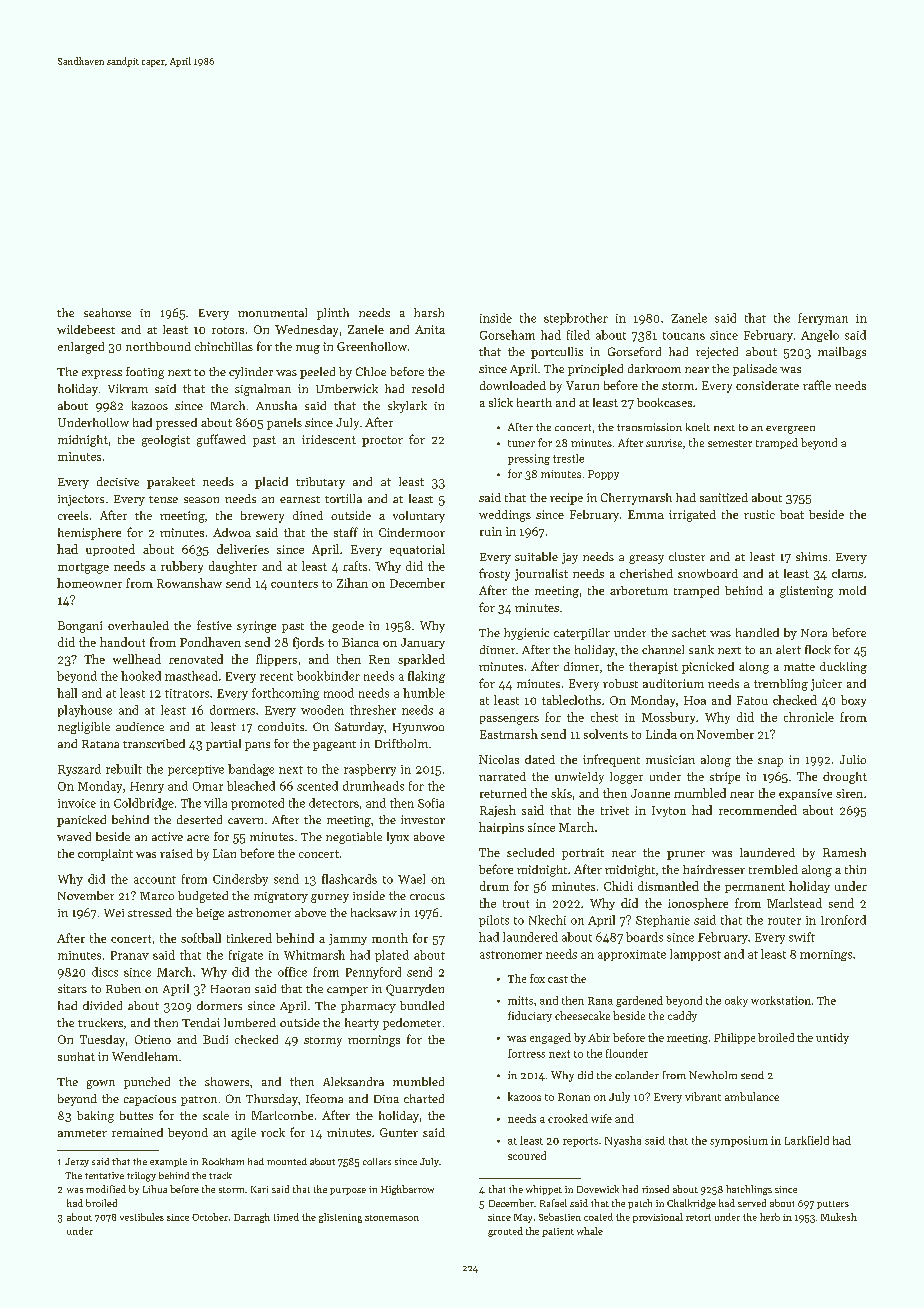  I want to click on cylinder, so click(251, 373).
